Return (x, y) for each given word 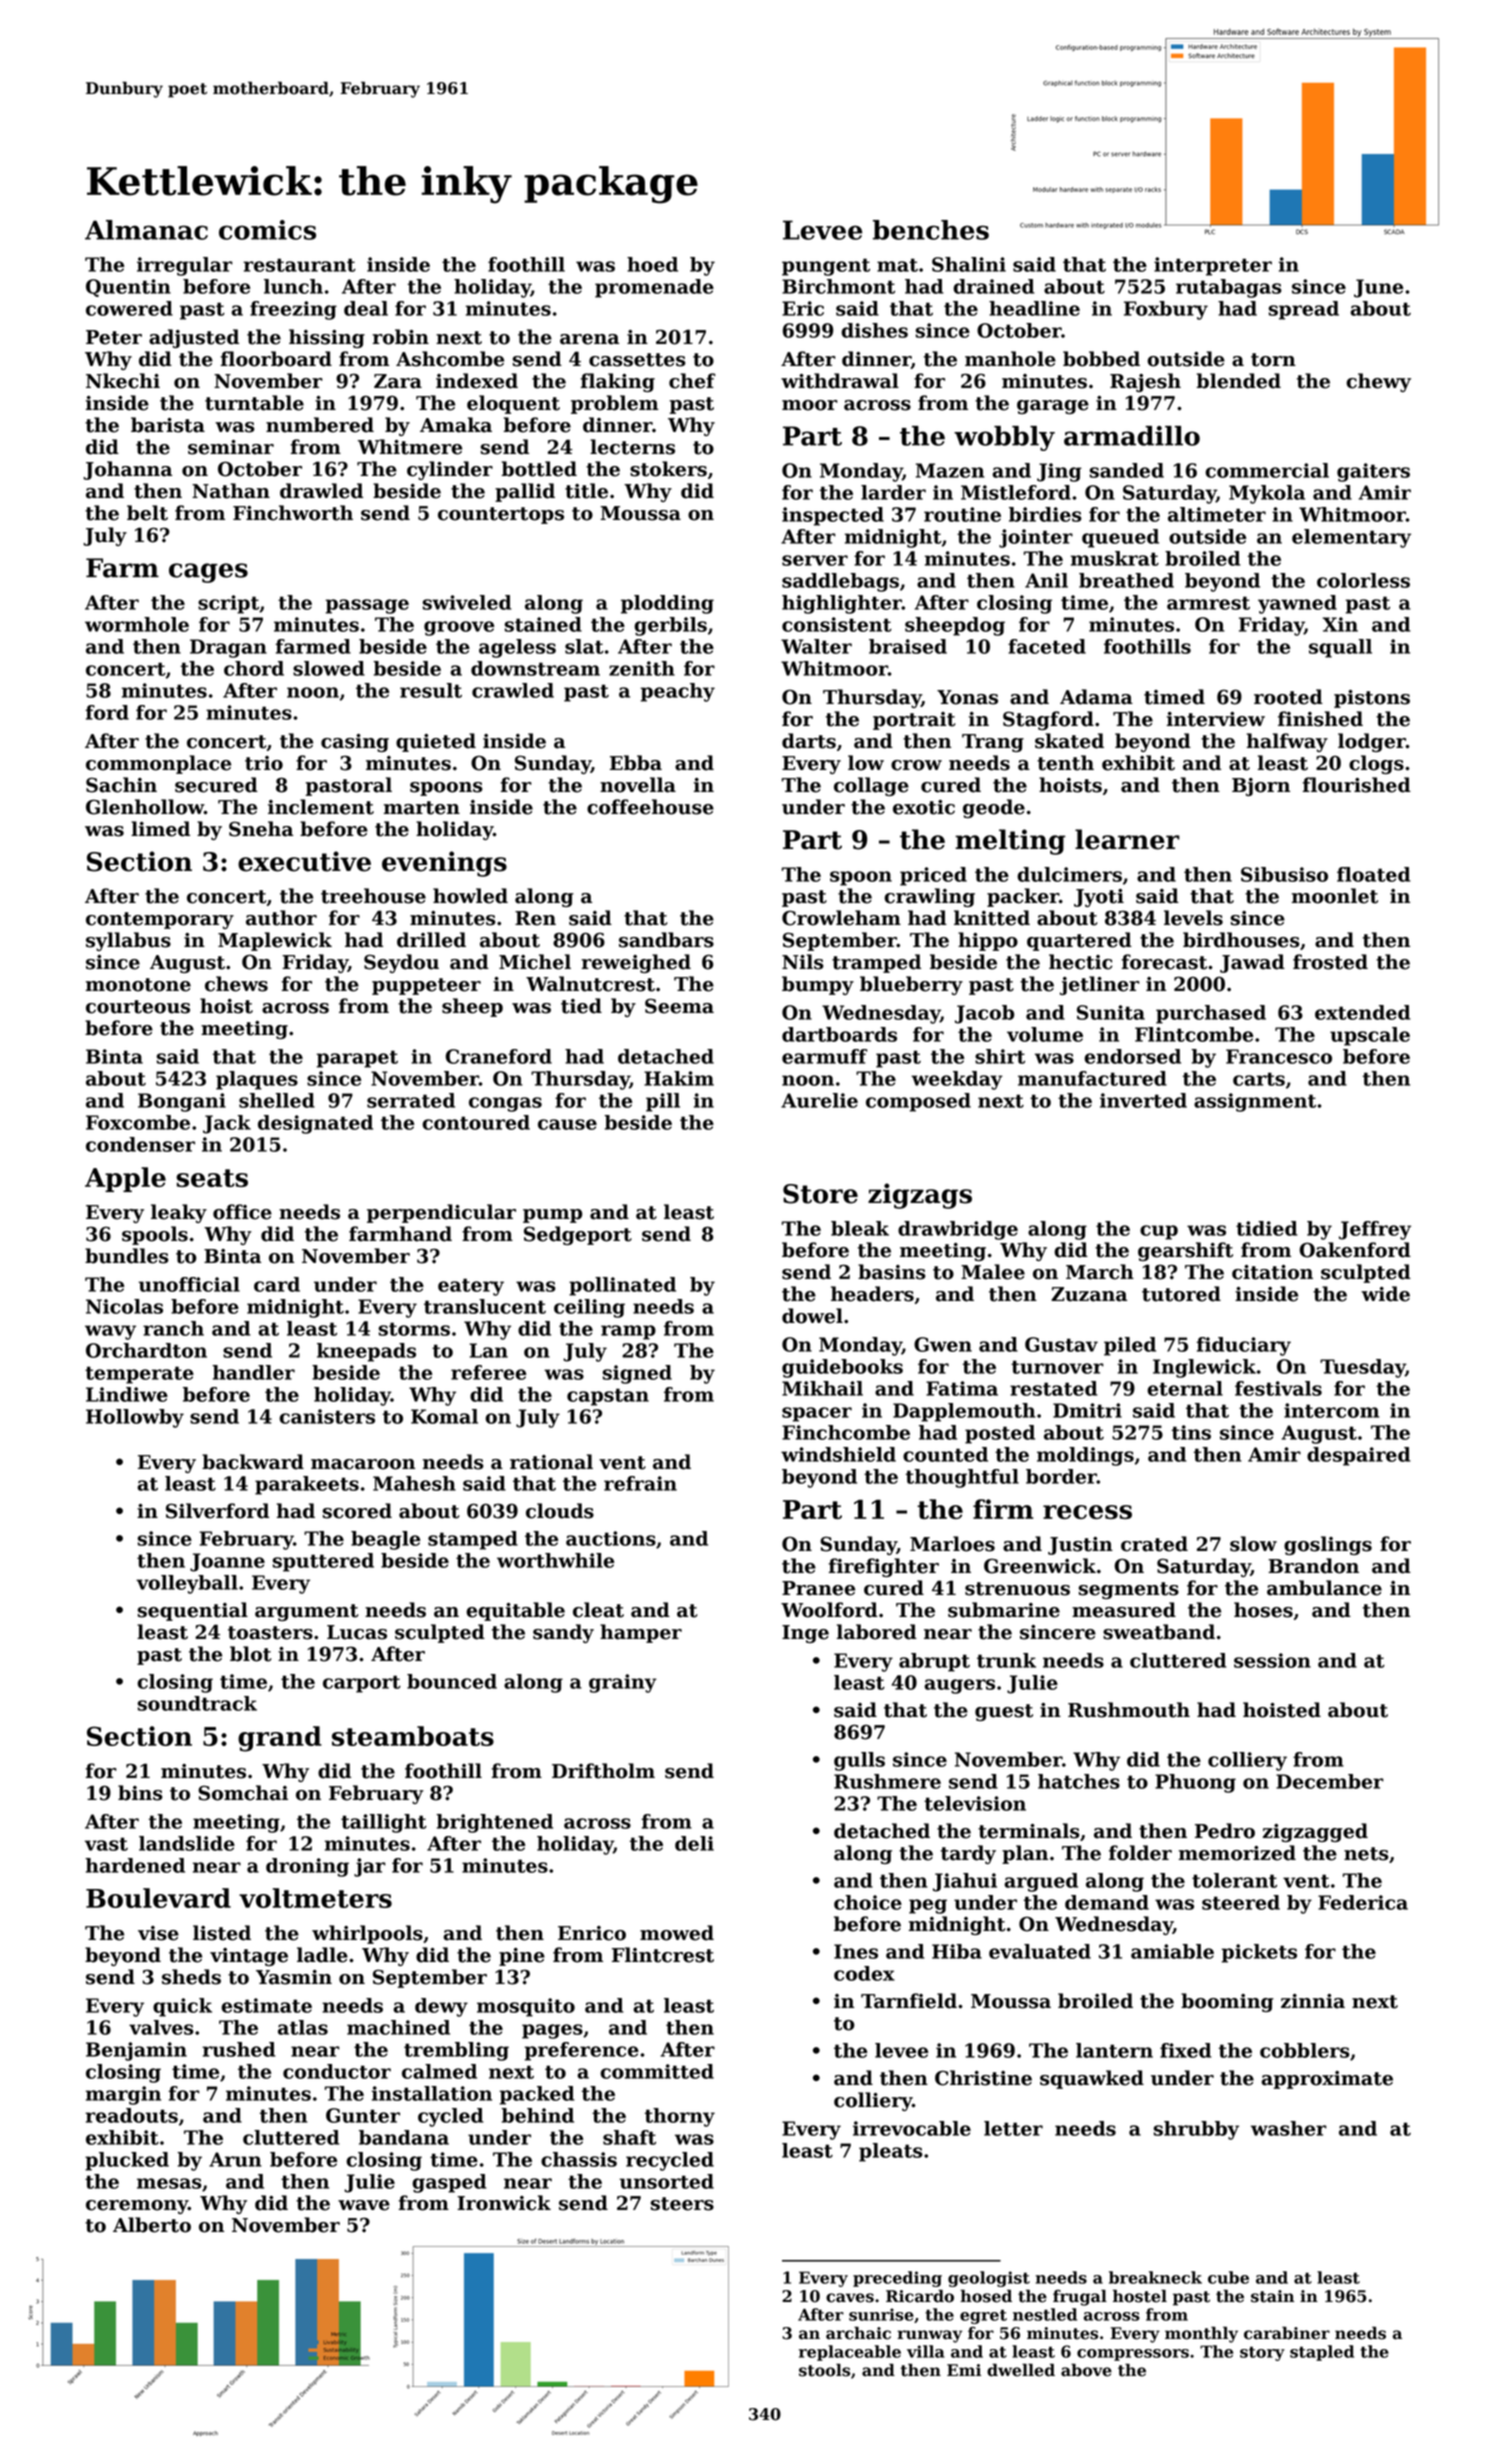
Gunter (363, 2115)
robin (400, 337)
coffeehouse (650, 807)
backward (253, 1462)
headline (1034, 308)
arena (589, 339)
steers (682, 2204)
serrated (411, 1100)
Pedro (1225, 1831)
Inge (805, 1634)
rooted (1288, 697)
